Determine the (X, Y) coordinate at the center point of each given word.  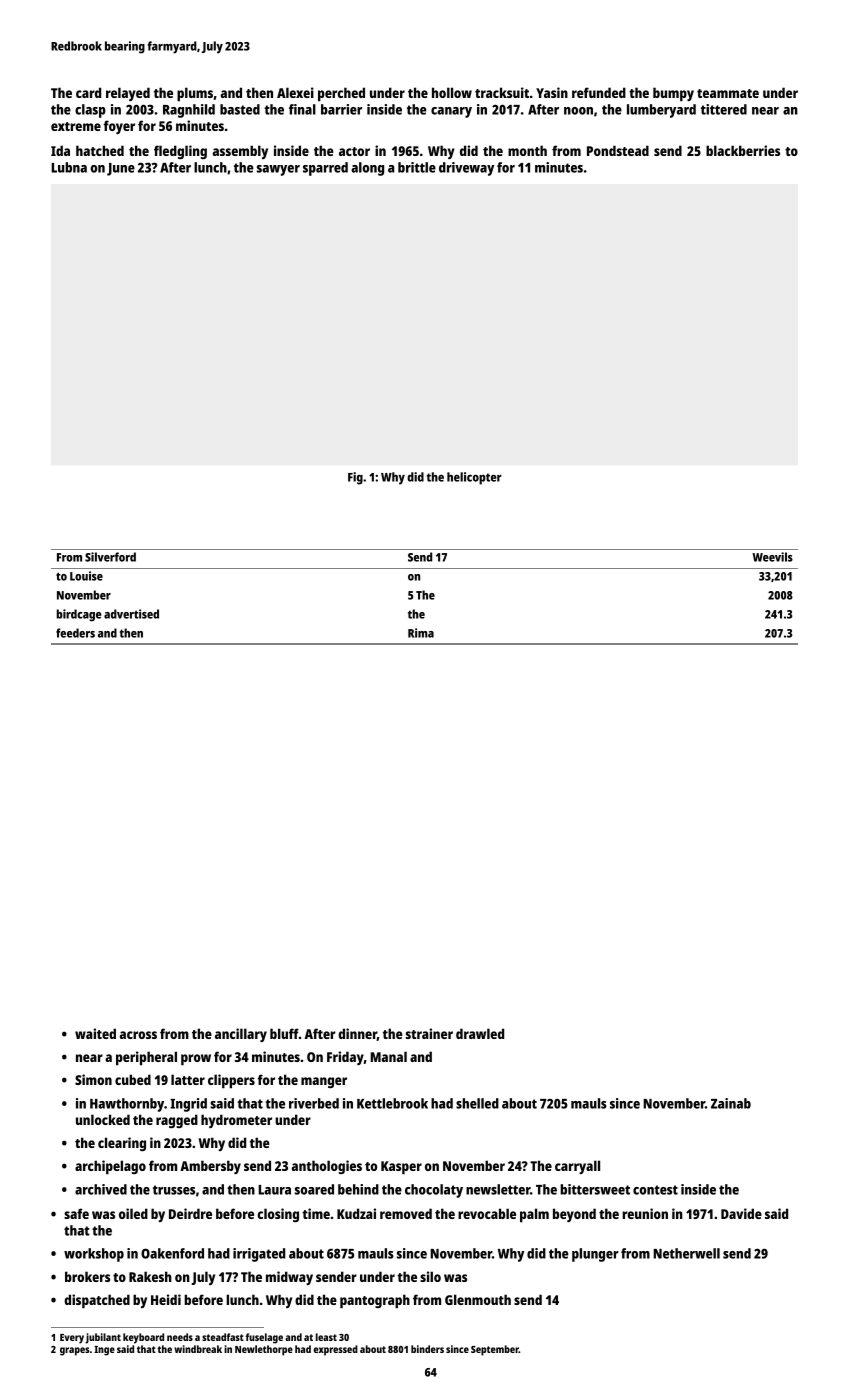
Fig (355, 478)
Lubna (69, 167)
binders (427, 1349)
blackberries (743, 150)
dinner (357, 1034)
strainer (429, 1033)
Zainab (731, 1103)
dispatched (97, 1301)
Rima (421, 633)
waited (95, 1033)
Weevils (772, 557)
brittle (417, 167)
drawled (480, 1033)
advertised (131, 614)
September (495, 1350)
